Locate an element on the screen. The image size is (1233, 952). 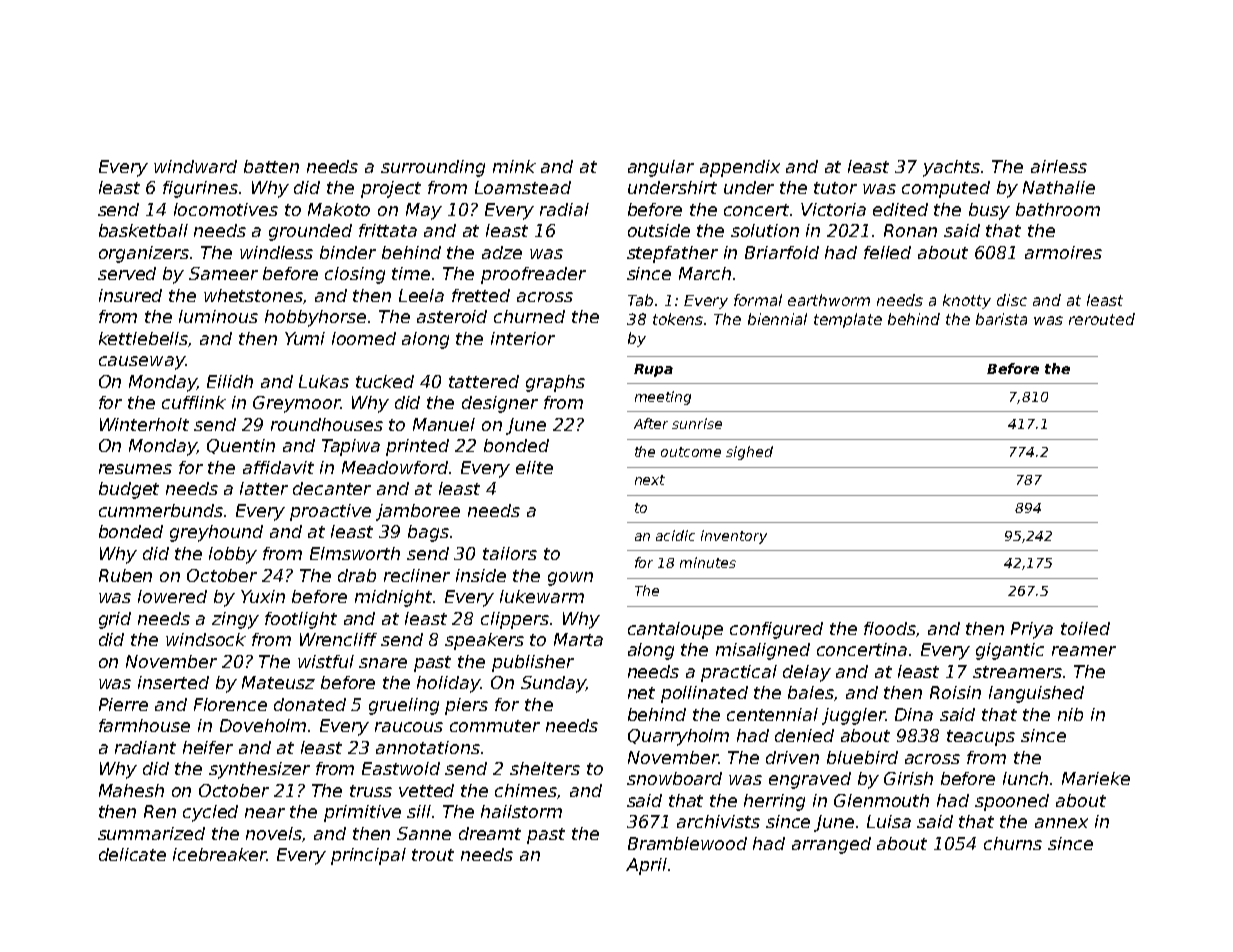
template is located at coordinates (848, 320).
